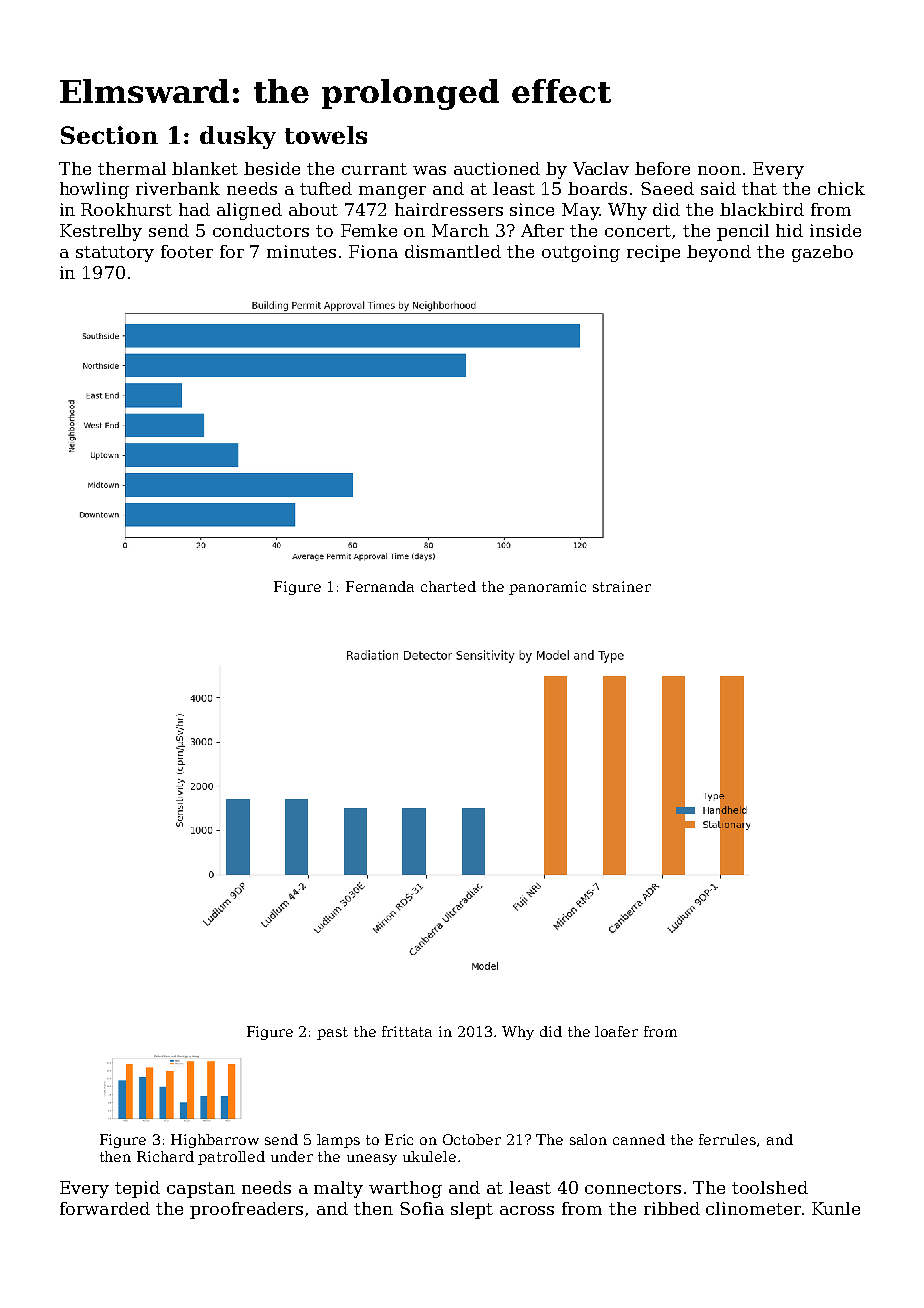 Image resolution: width=924 pixels, height=1308 pixels. What do you see at coordinates (822, 253) in the document?
I see `gazebo` at bounding box center [822, 253].
